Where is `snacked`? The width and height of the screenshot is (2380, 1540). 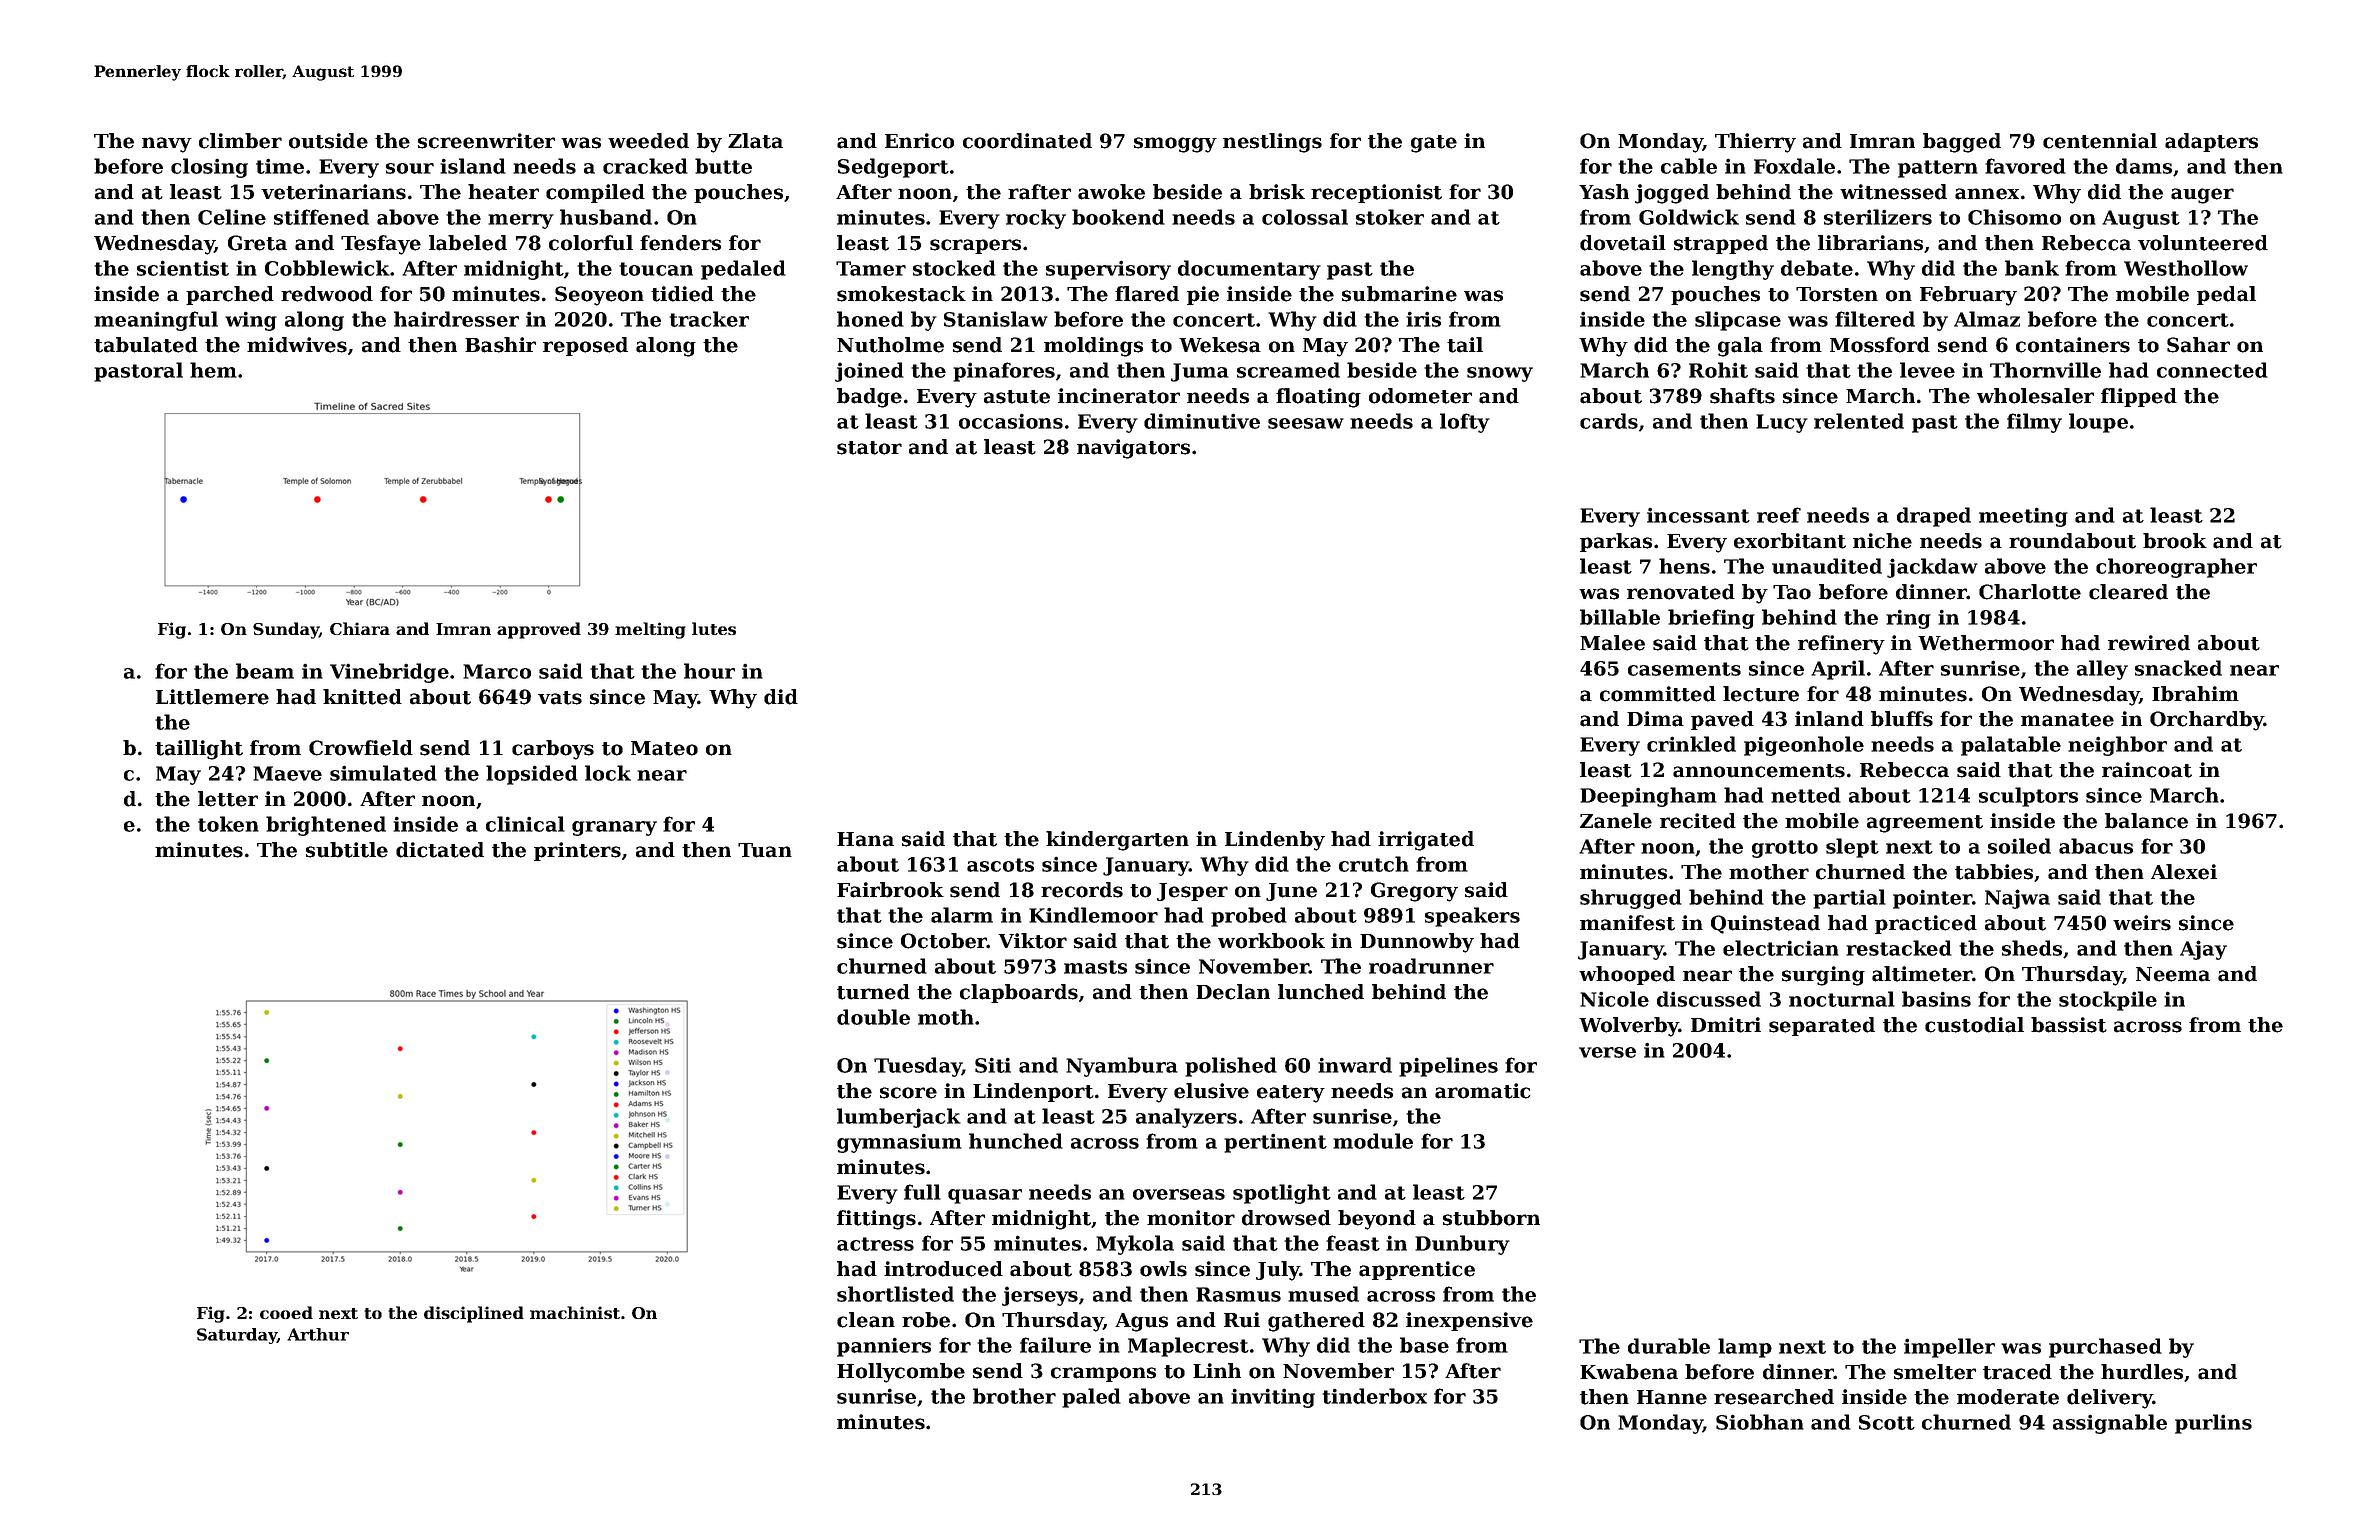
snacked is located at coordinates (2178, 668).
